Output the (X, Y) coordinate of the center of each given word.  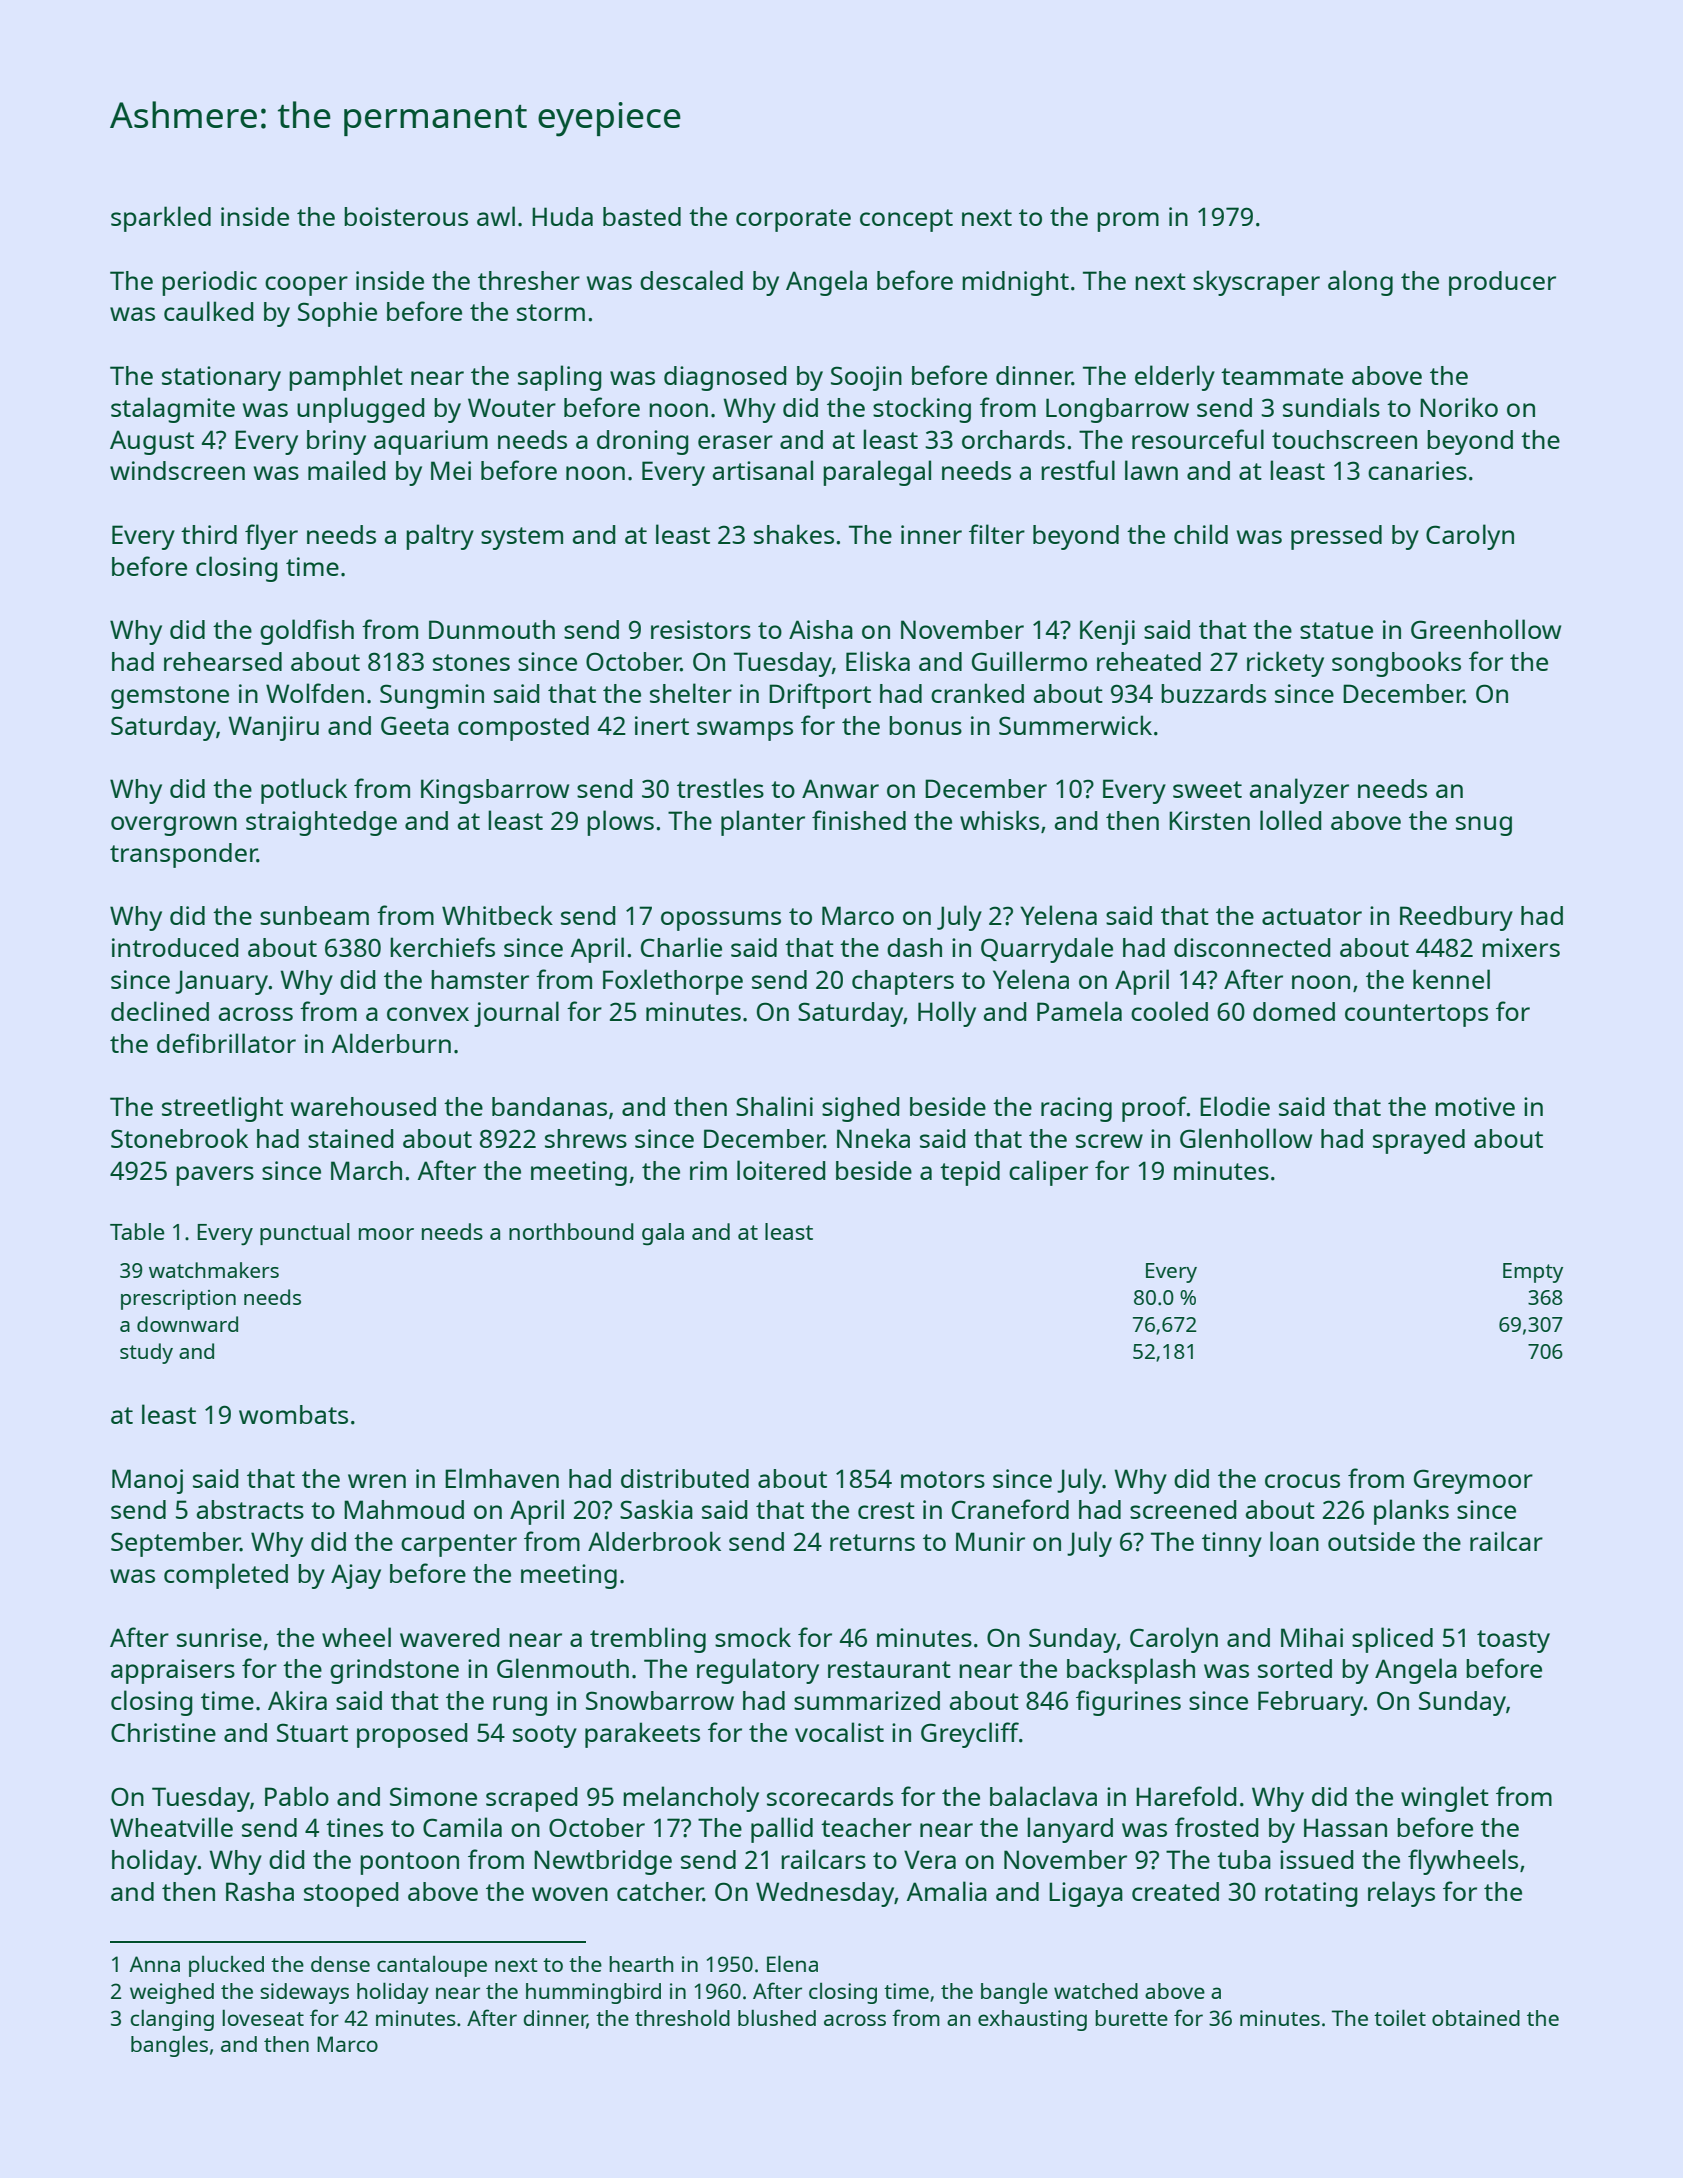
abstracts (250, 1509)
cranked (977, 693)
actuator (1312, 916)
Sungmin (432, 696)
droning (643, 442)
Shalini (774, 1106)
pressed (1336, 537)
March (366, 1170)
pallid (782, 1830)
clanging (172, 2020)
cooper (306, 286)
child (1201, 534)
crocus (1302, 1481)
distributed (685, 1478)
